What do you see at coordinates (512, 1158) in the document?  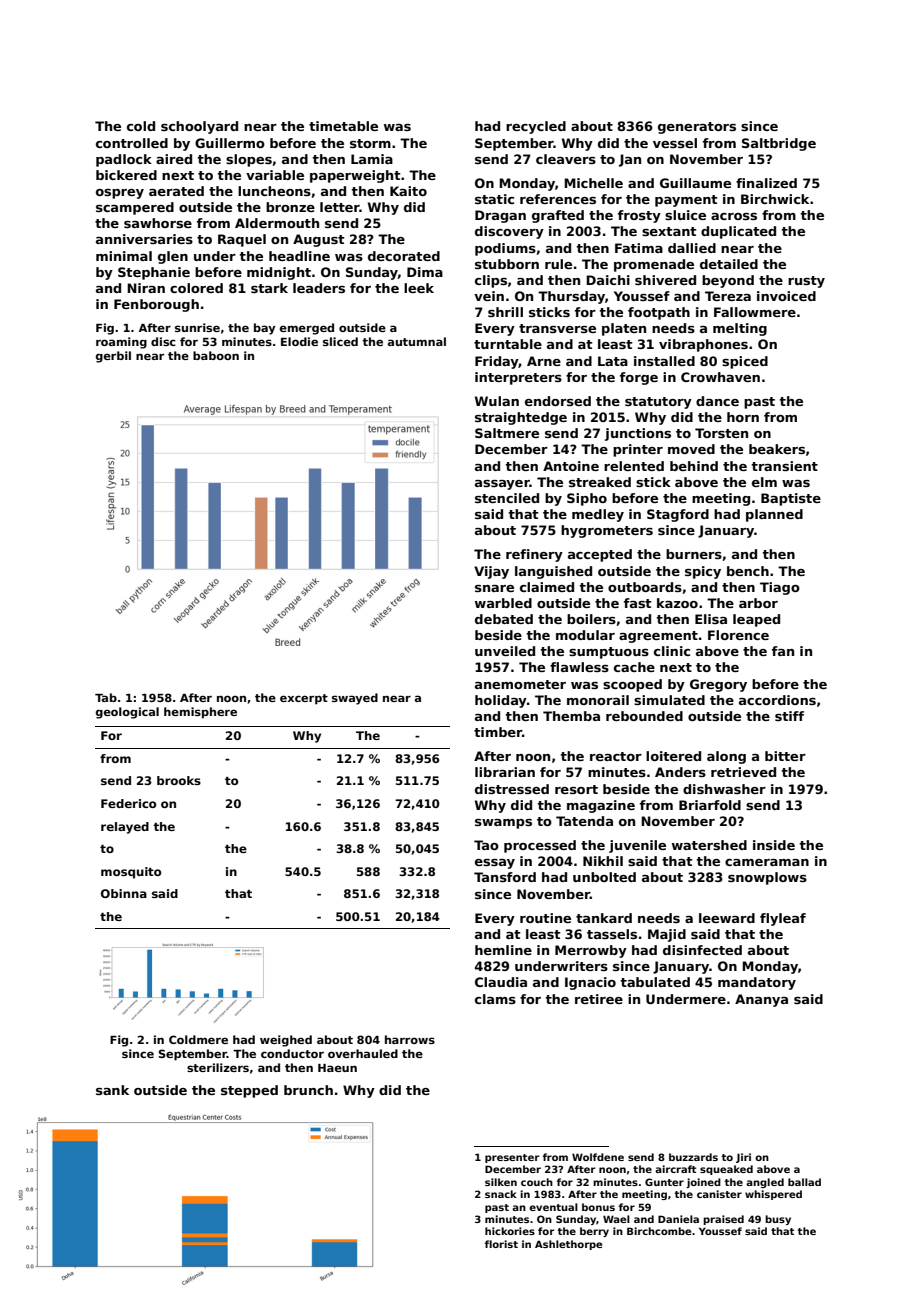 I see `presenter` at bounding box center [512, 1158].
